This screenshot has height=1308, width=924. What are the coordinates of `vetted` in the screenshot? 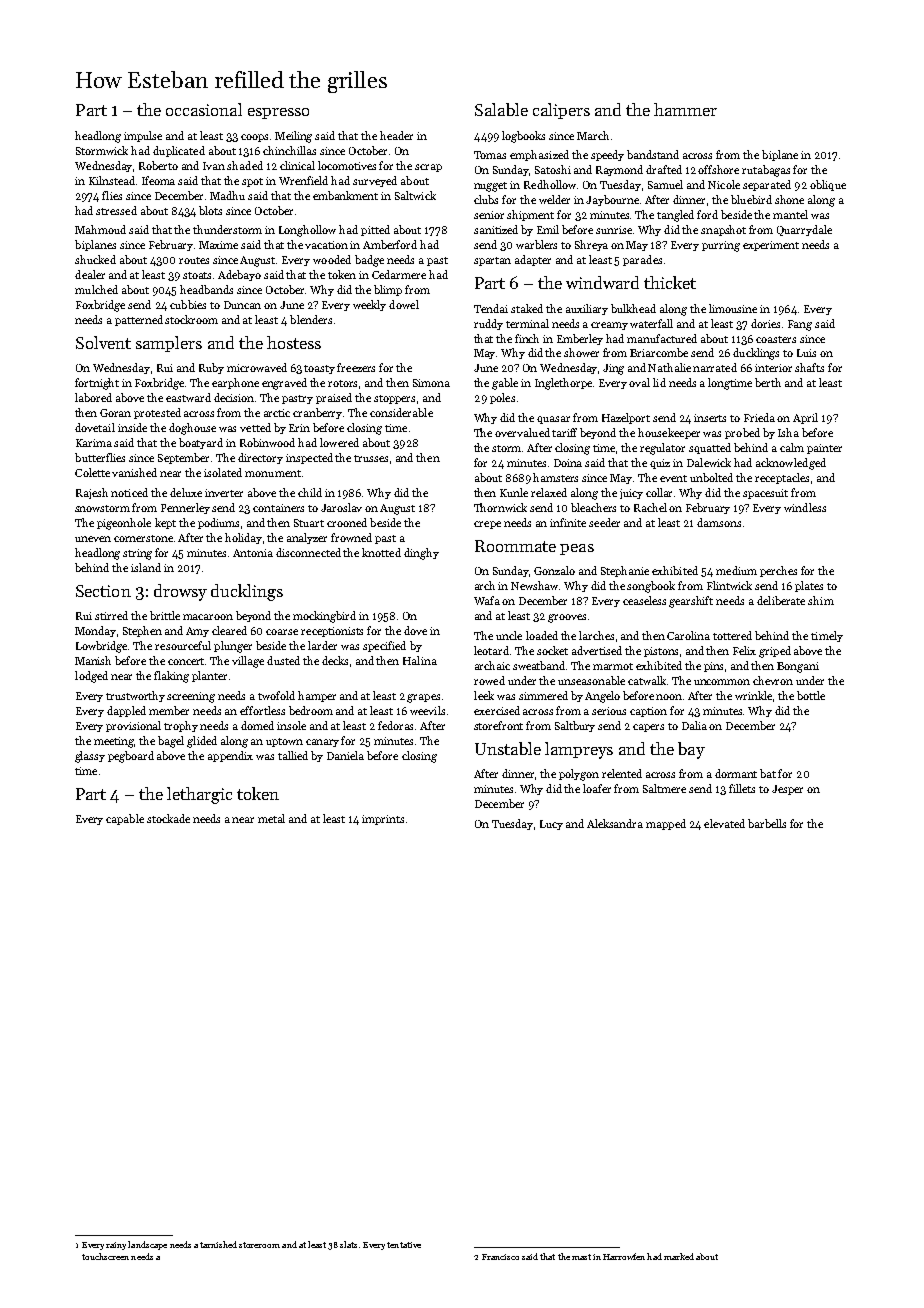 It's located at (255, 427).
